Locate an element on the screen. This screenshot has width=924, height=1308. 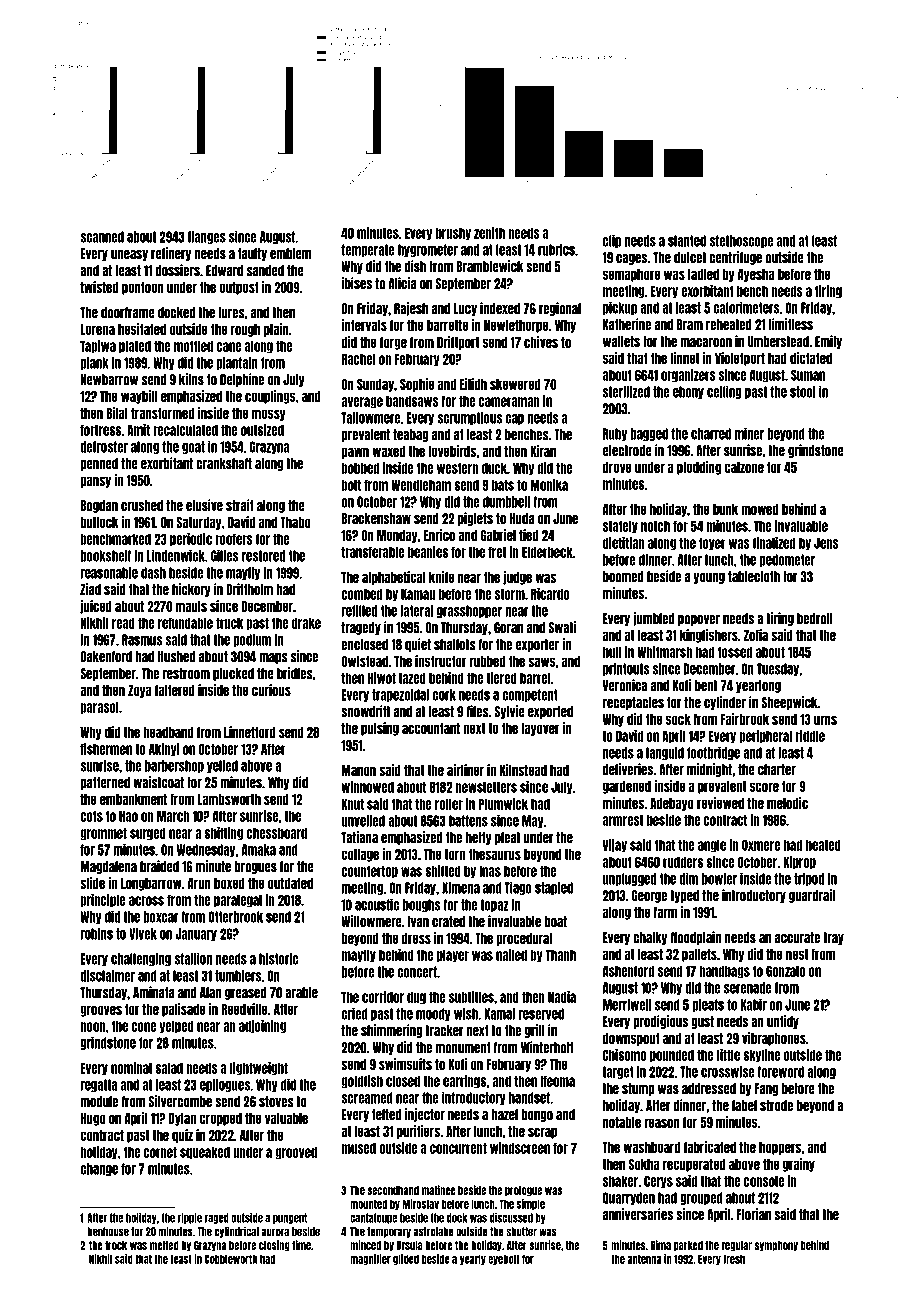
magnifier is located at coordinates (370, 1259).
